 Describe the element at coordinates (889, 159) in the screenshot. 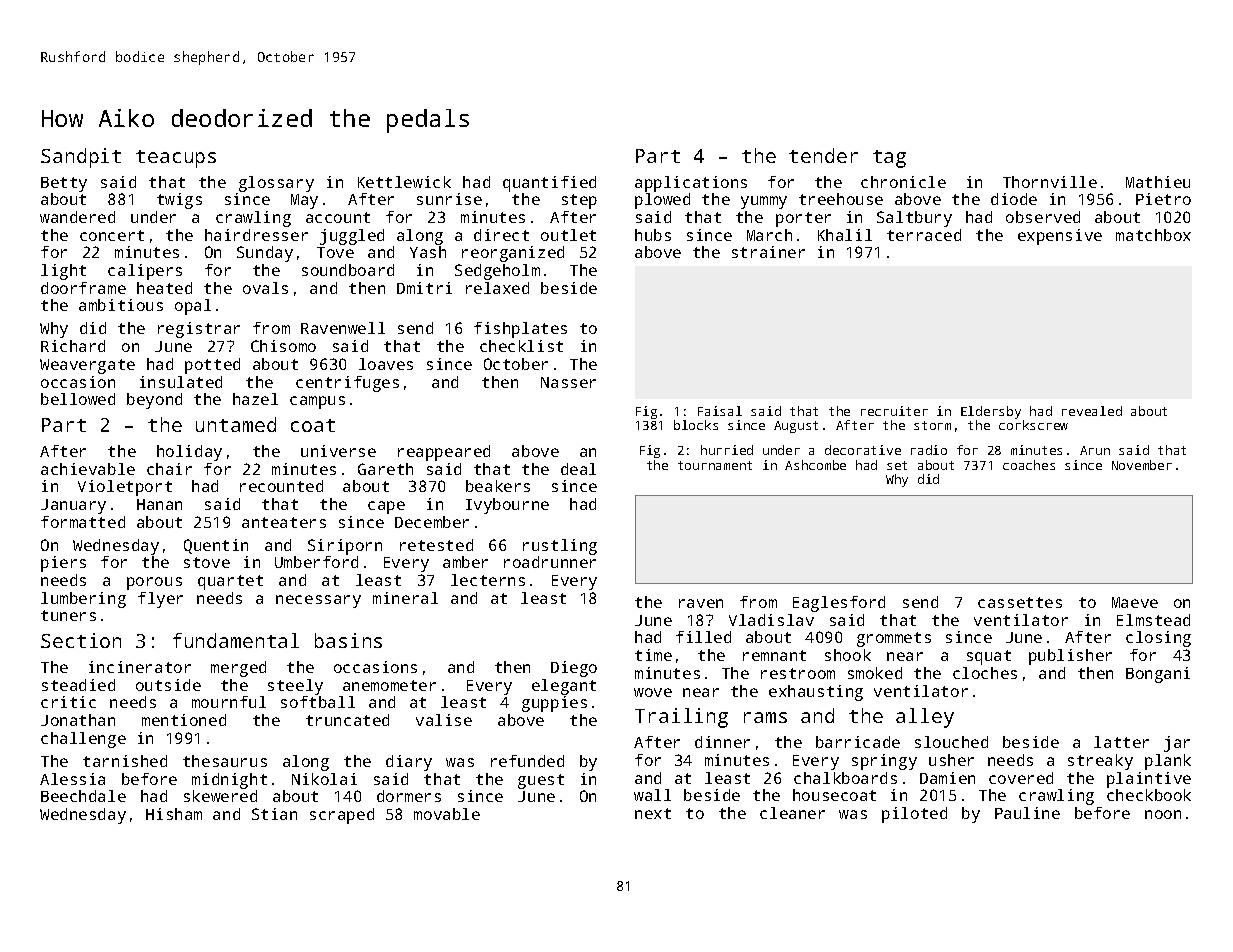

I see `tag` at that location.
